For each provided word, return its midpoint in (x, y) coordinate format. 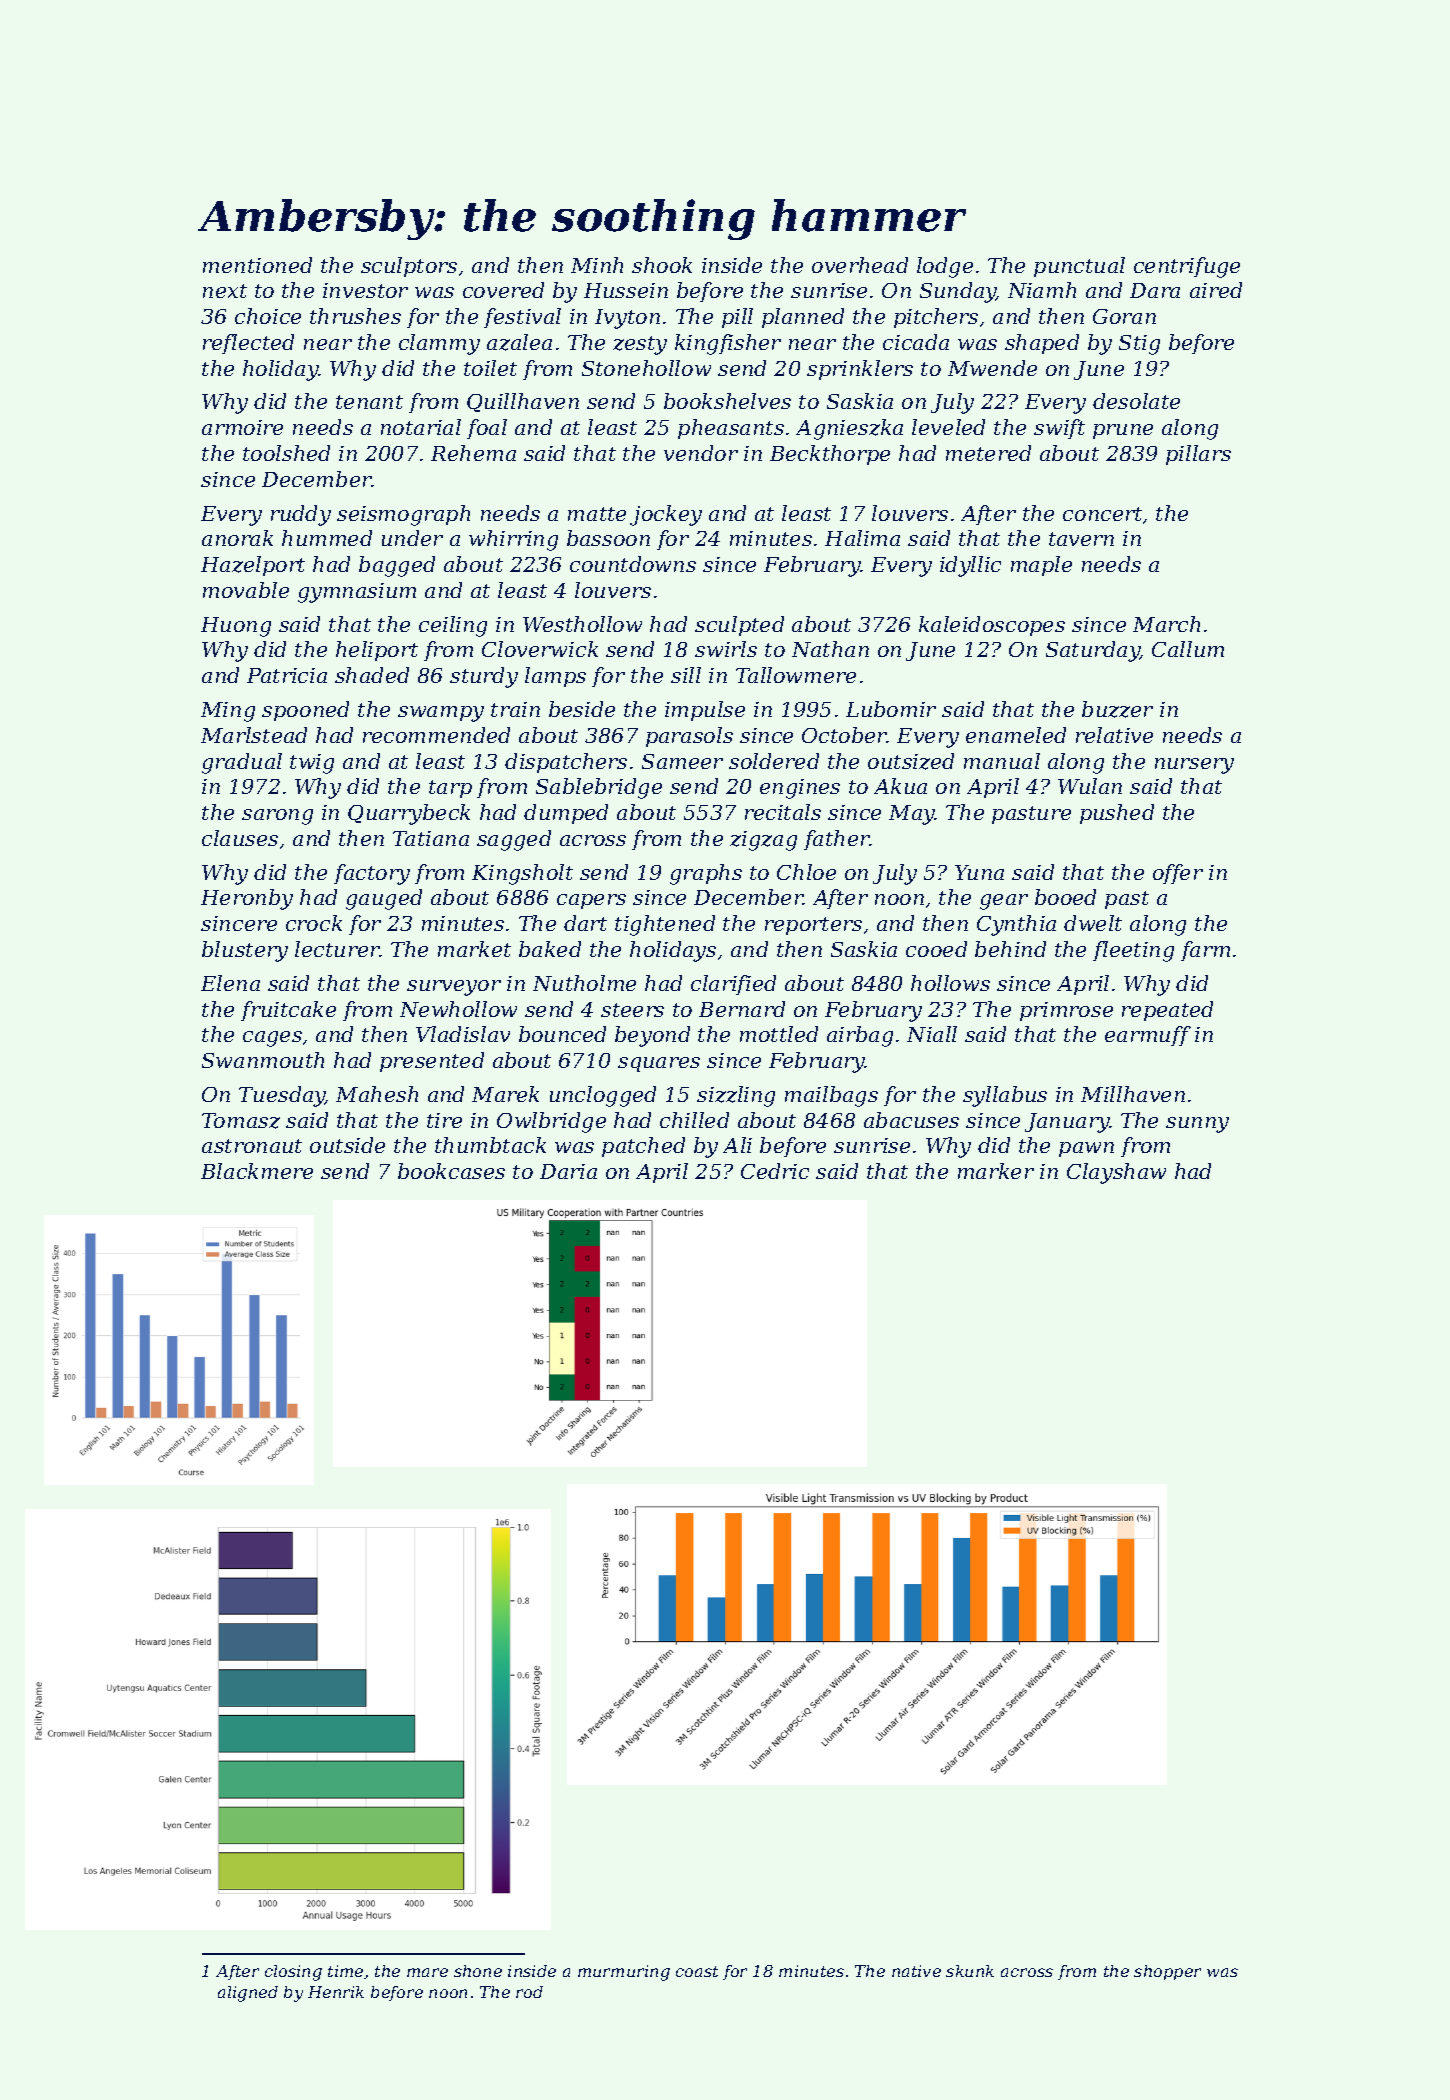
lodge (945, 267)
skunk (970, 1971)
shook (662, 265)
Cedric (775, 1171)
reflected (248, 344)
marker (996, 1171)
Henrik (336, 1992)
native (916, 1971)
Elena (230, 983)
